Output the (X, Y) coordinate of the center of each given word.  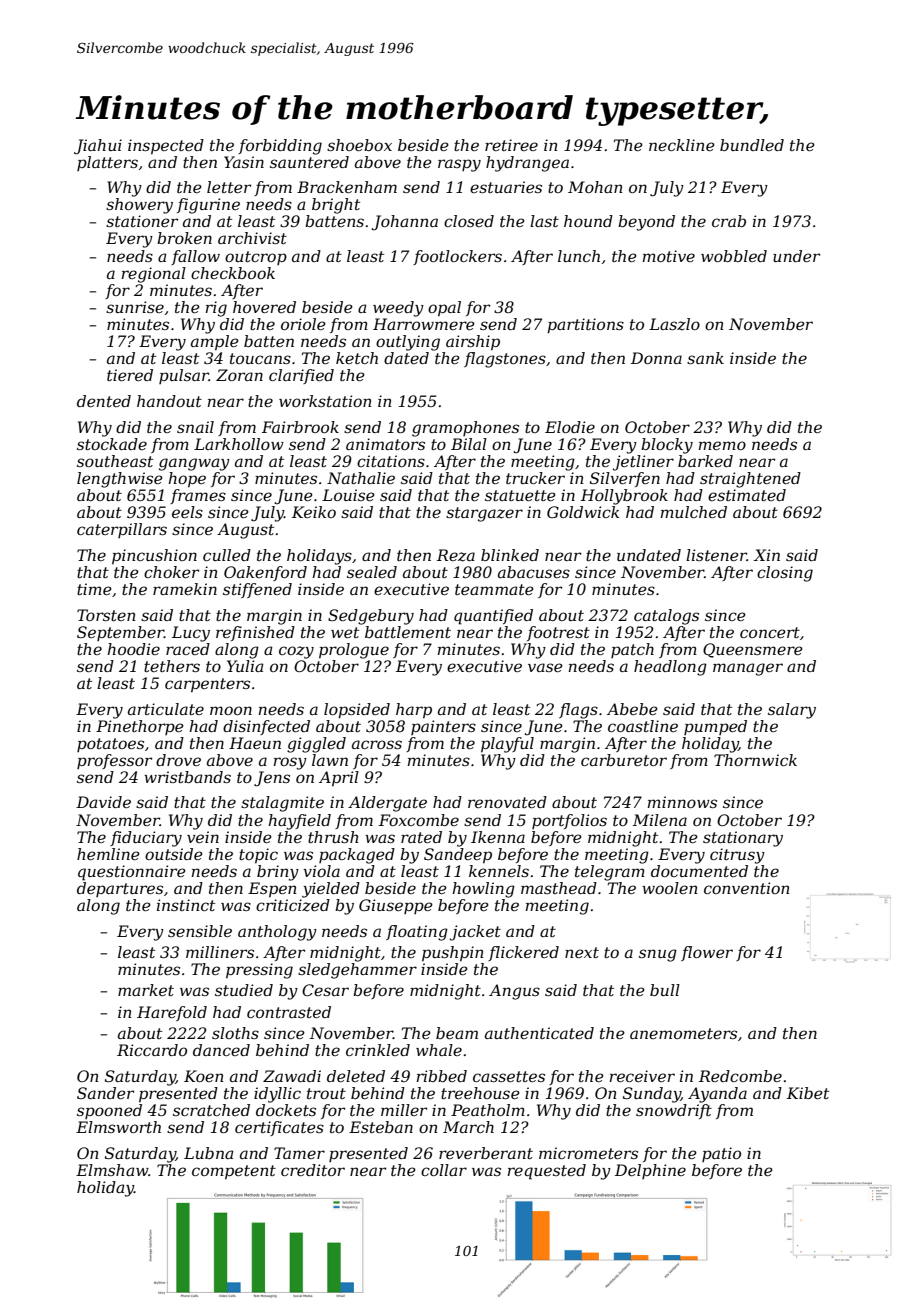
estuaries (506, 187)
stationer (142, 221)
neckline (682, 145)
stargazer (484, 514)
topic (258, 856)
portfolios (569, 821)
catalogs (666, 617)
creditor (313, 1170)
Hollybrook (624, 497)
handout (169, 401)
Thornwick (755, 760)
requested (547, 1172)
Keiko (314, 512)
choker (171, 572)
